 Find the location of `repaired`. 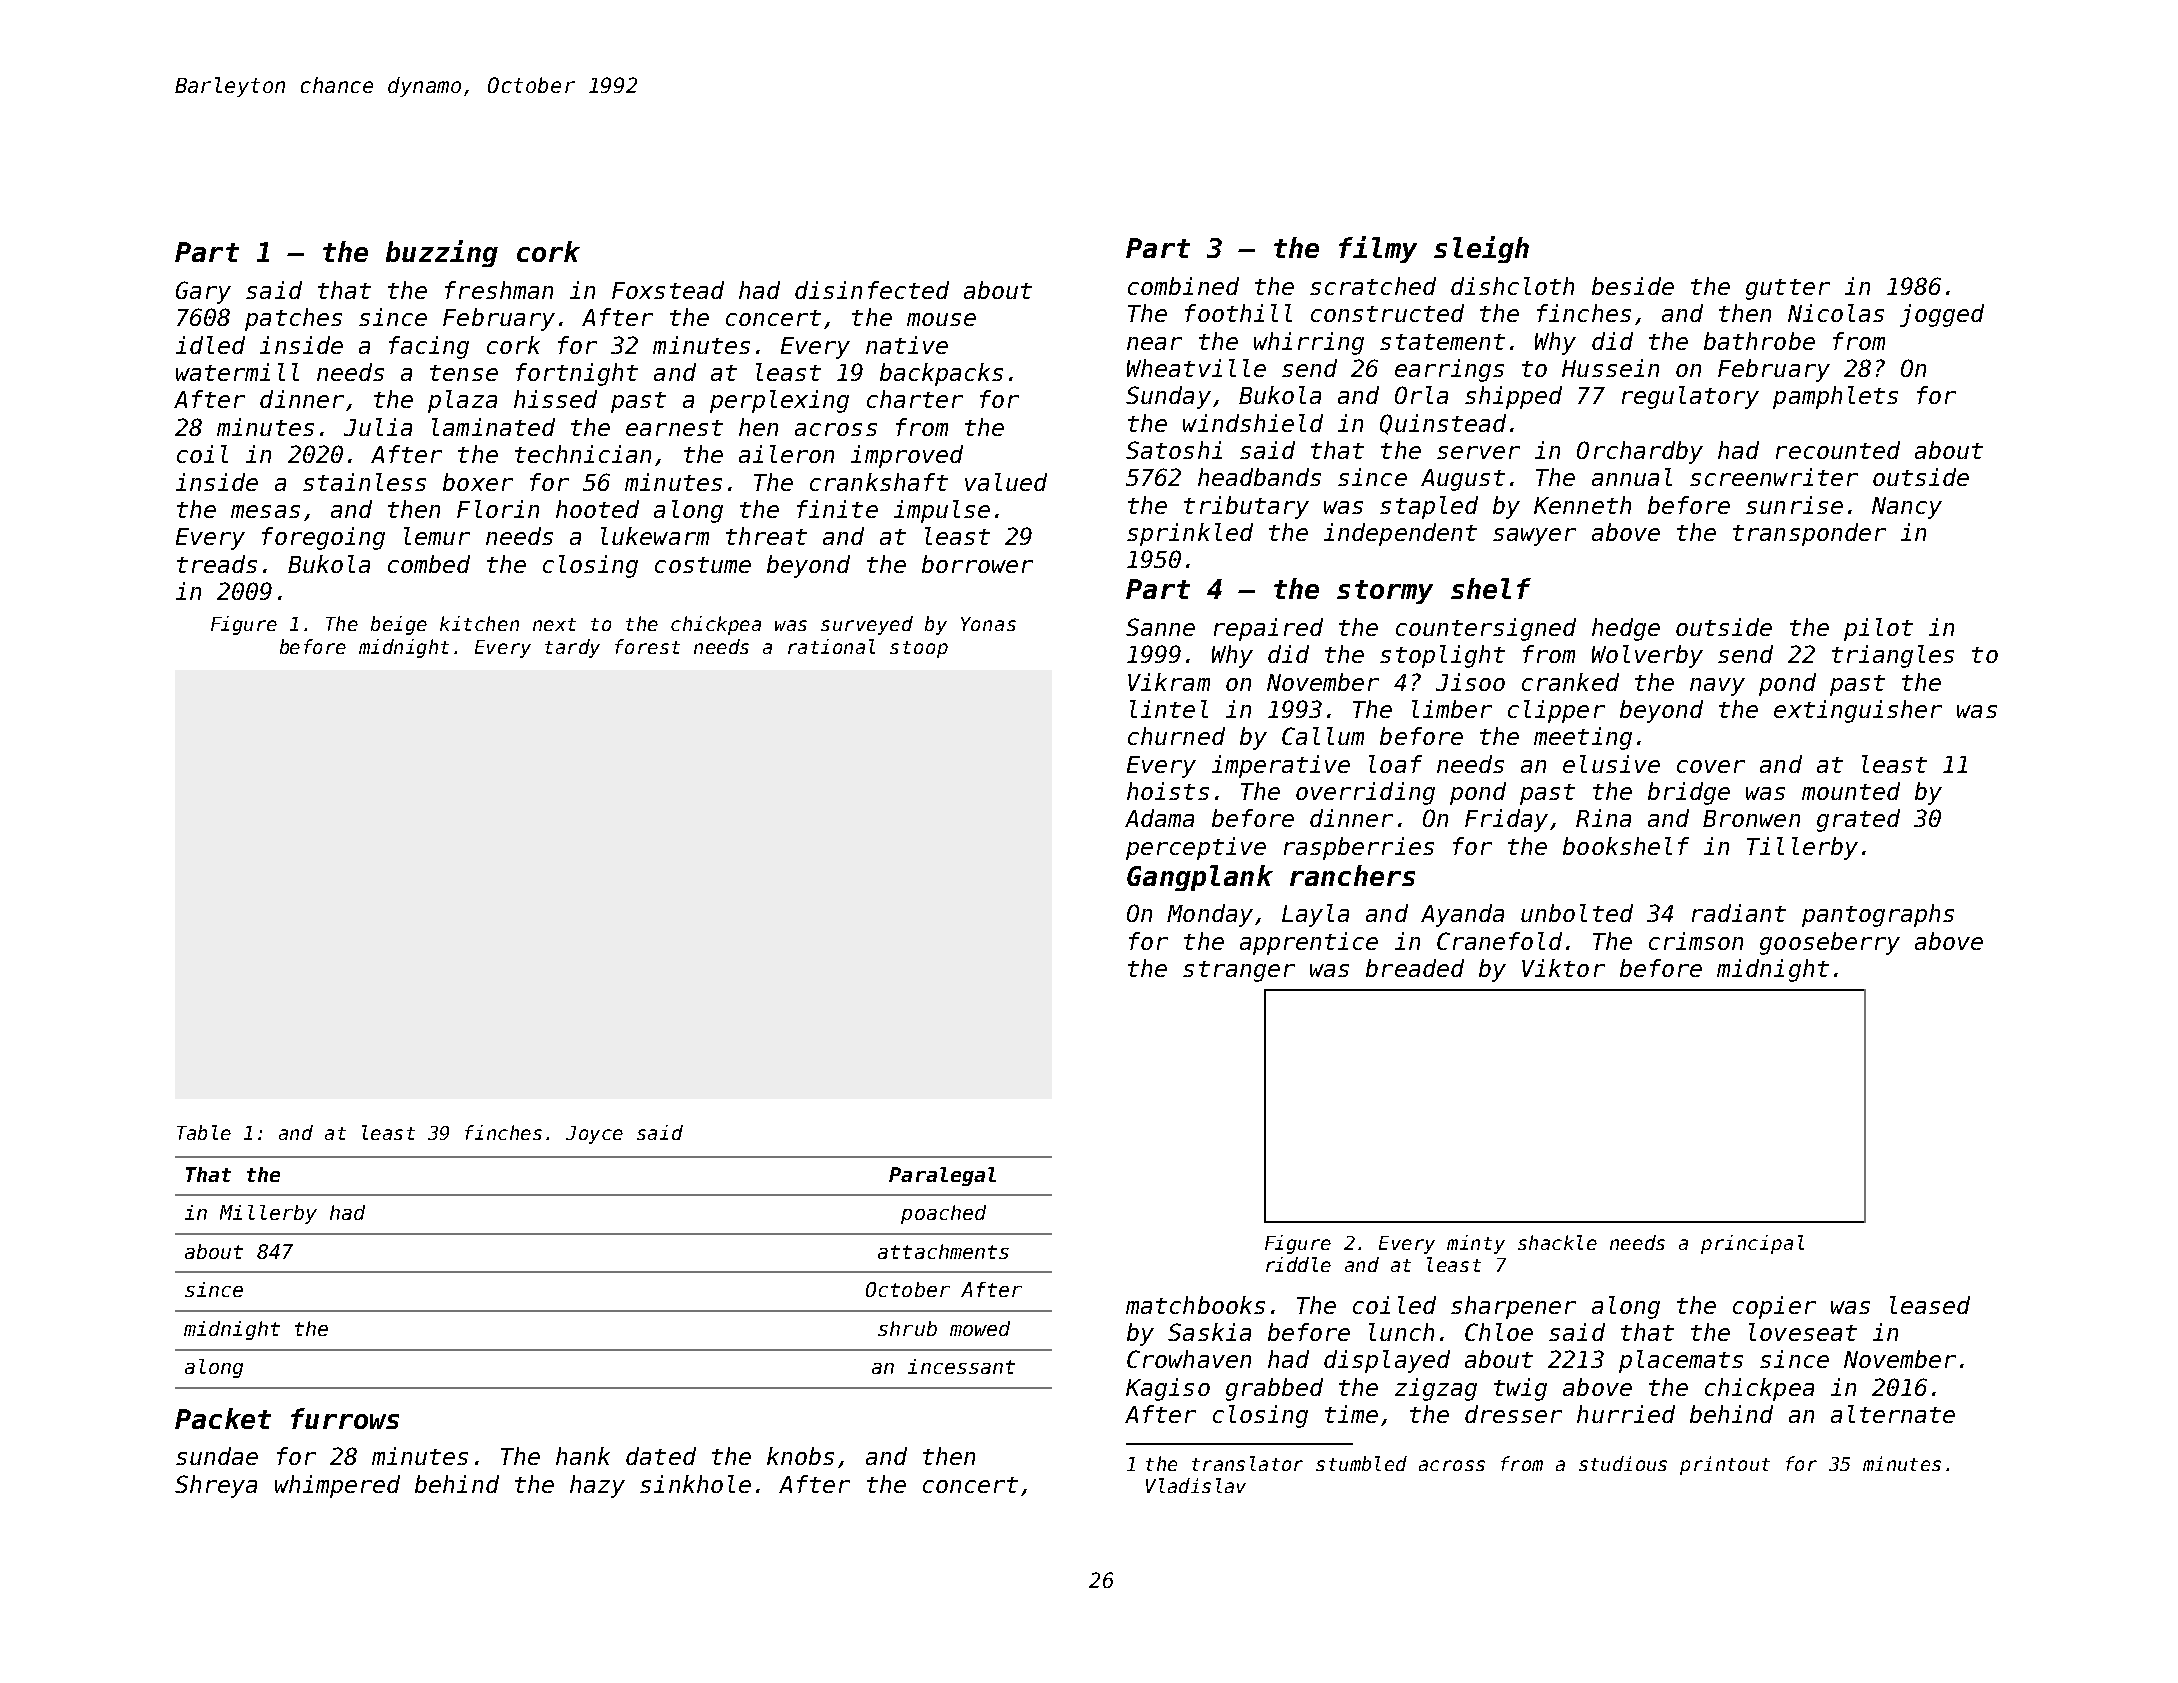

repaired is located at coordinates (1268, 629).
